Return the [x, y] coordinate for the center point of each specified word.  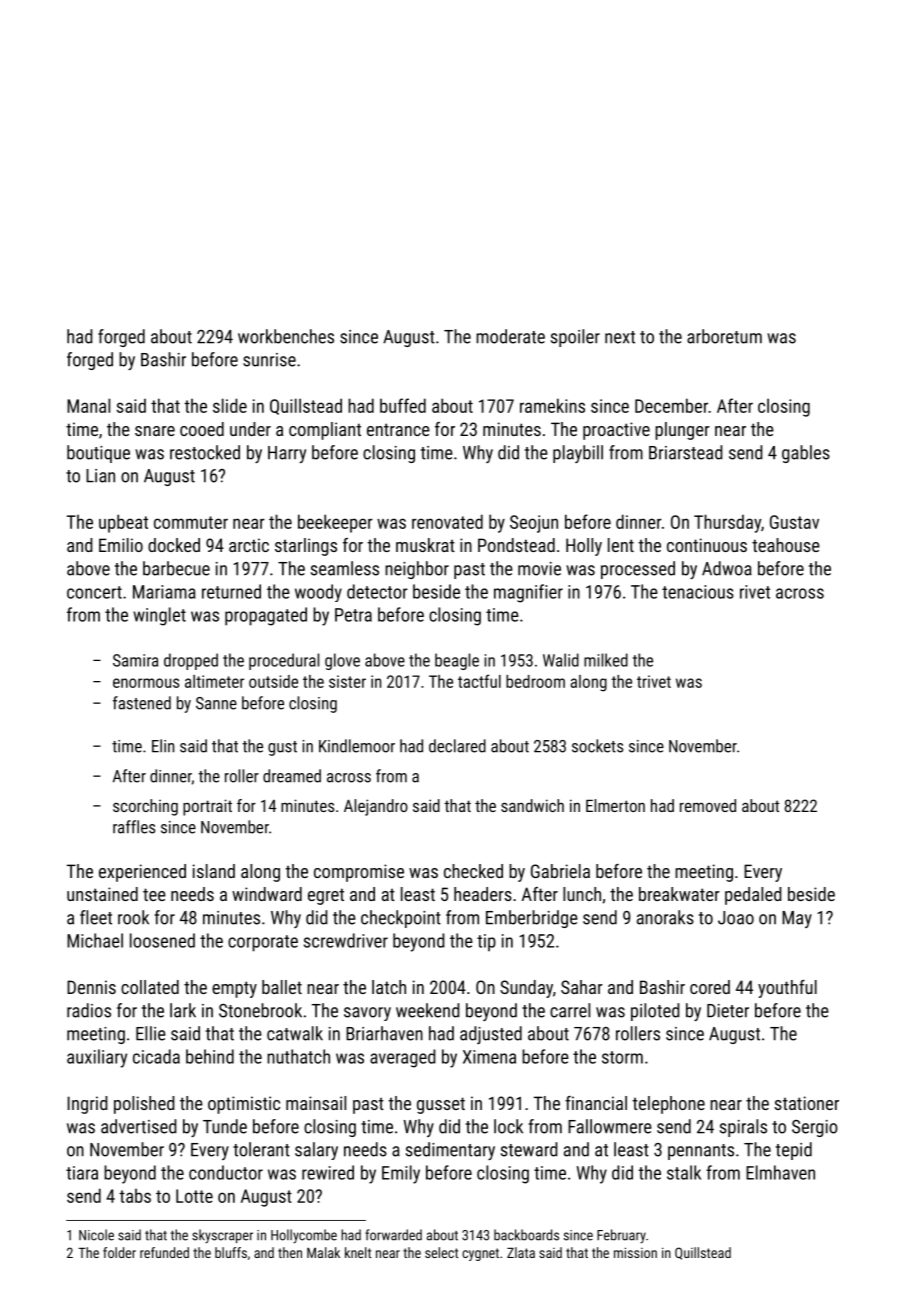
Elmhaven [780, 1172]
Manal [88, 405]
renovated [447, 521]
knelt [358, 1252]
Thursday [727, 523]
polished [144, 1105]
